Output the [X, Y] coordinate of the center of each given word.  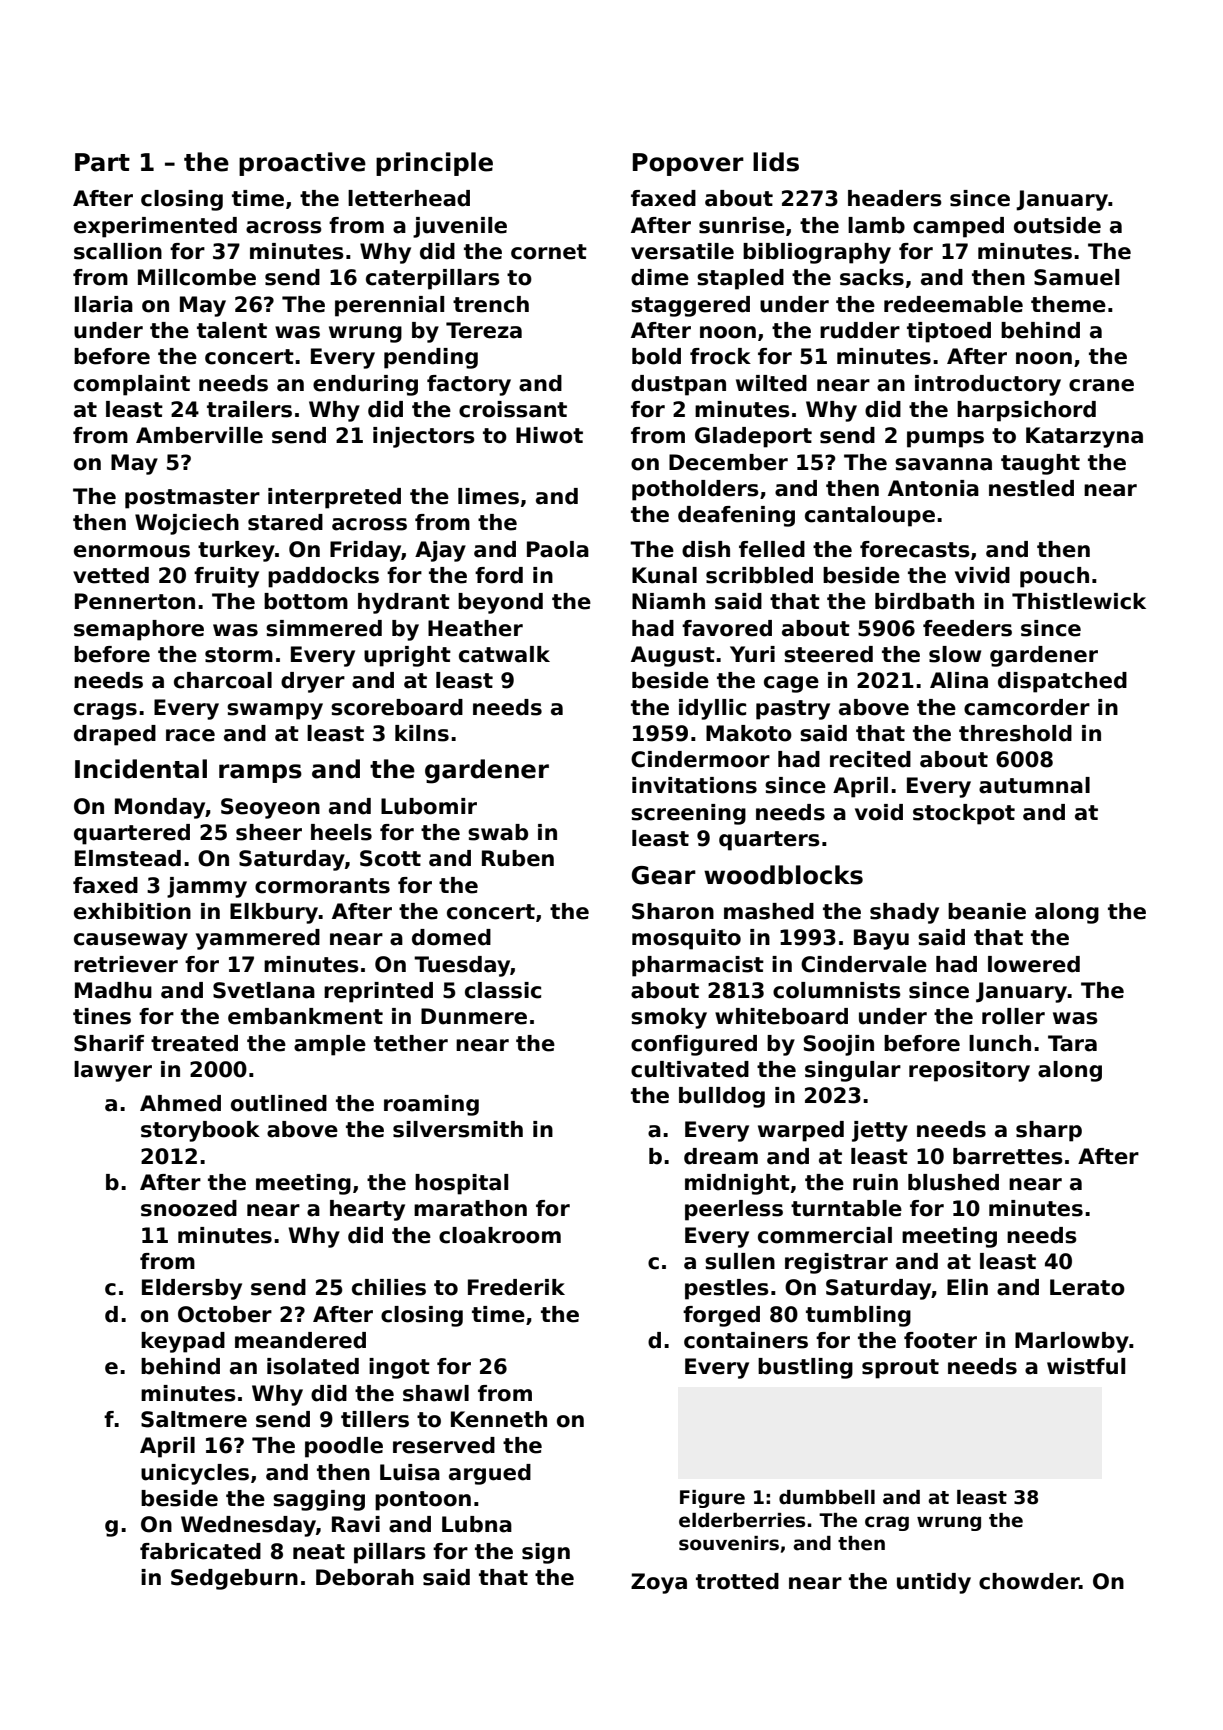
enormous [132, 551]
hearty [367, 1210]
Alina [959, 680]
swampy [275, 711]
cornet [549, 252]
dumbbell [827, 1497]
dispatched [1062, 682]
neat [319, 1552]
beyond [500, 603]
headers [895, 198]
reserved [444, 1445]
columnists [837, 990]
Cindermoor [700, 759]
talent [232, 330]
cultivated [690, 1069]
